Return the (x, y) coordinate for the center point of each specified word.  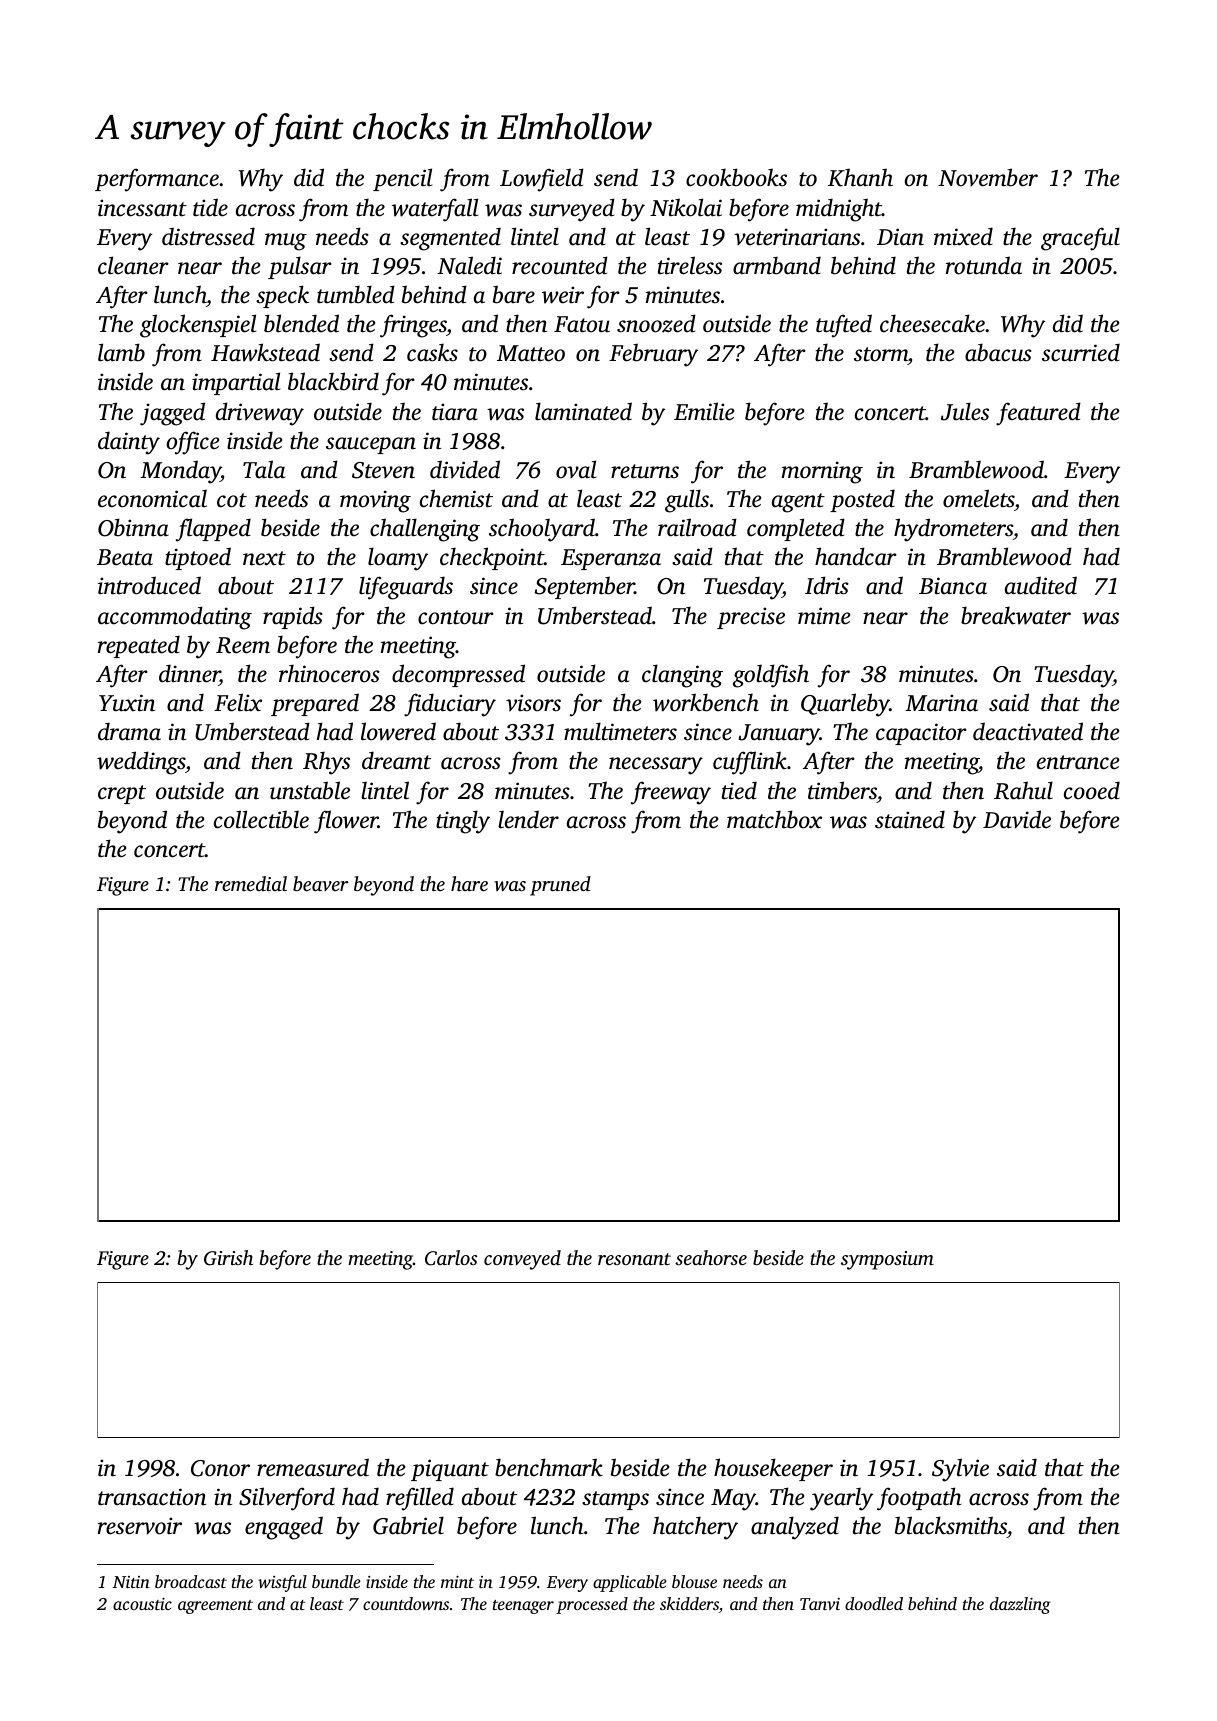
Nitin (131, 1582)
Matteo (531, 353)
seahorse (711, 1257)
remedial (251, 883)
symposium (887, 1260)
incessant (142, 208)
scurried (1081, 352)
